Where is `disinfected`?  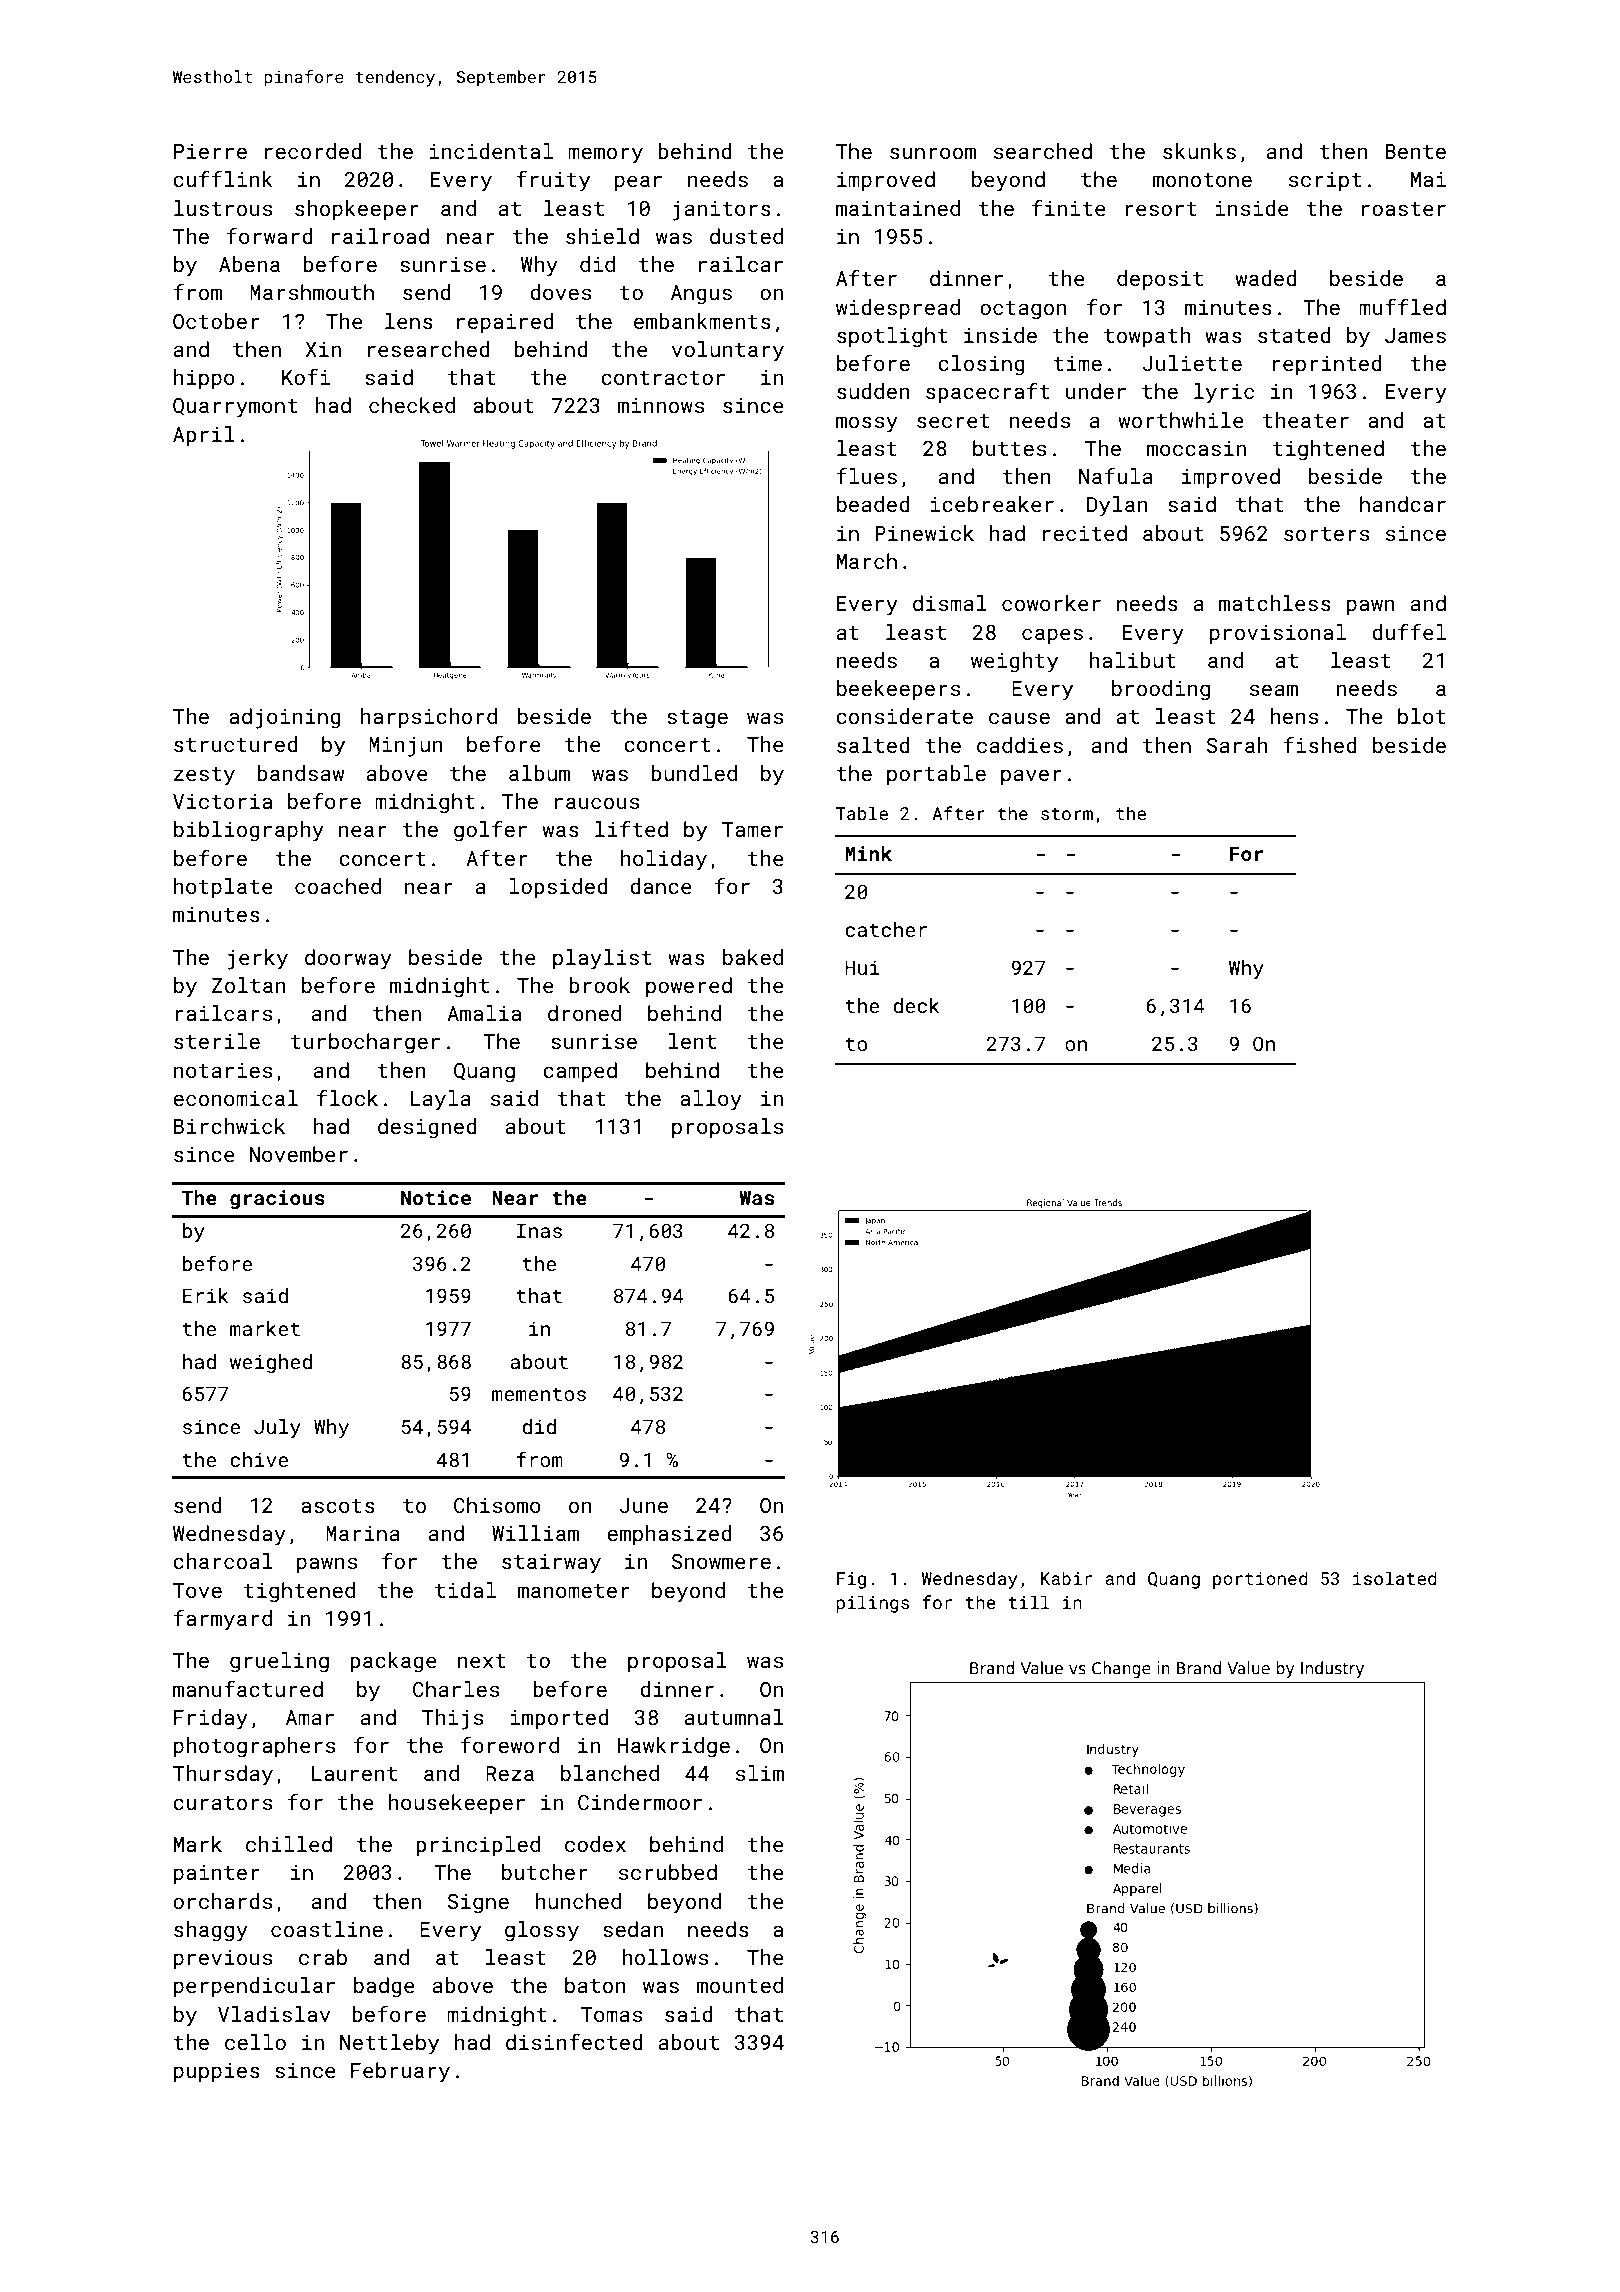 disinfected is located at coordinates (574, 2041).
